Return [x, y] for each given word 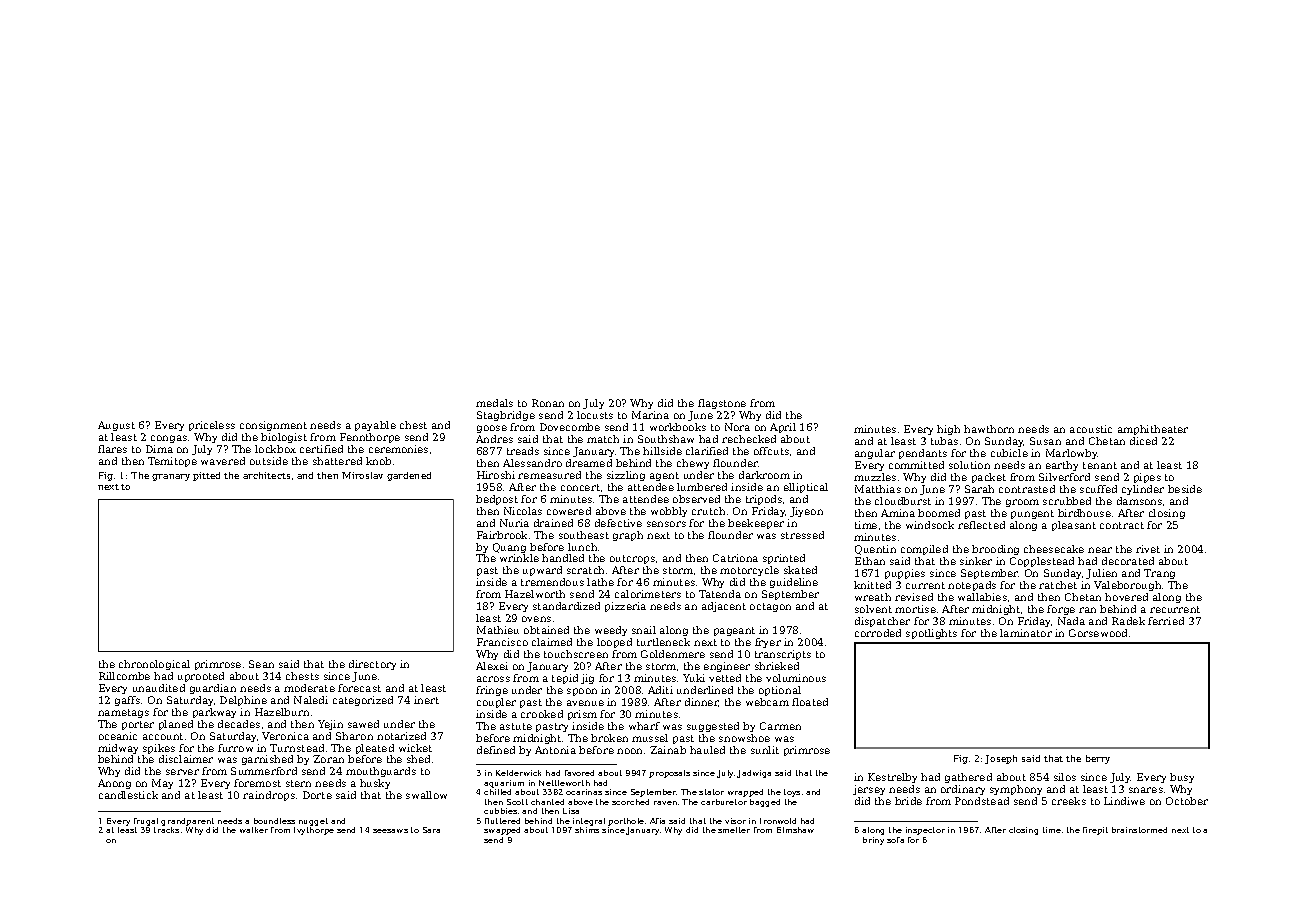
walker [254, 830]
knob [378, 461]
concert [580, 487]
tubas [944, 441]
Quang [509, 548]
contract [1122, 525]
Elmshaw [795, 830]
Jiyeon [806, 512]
